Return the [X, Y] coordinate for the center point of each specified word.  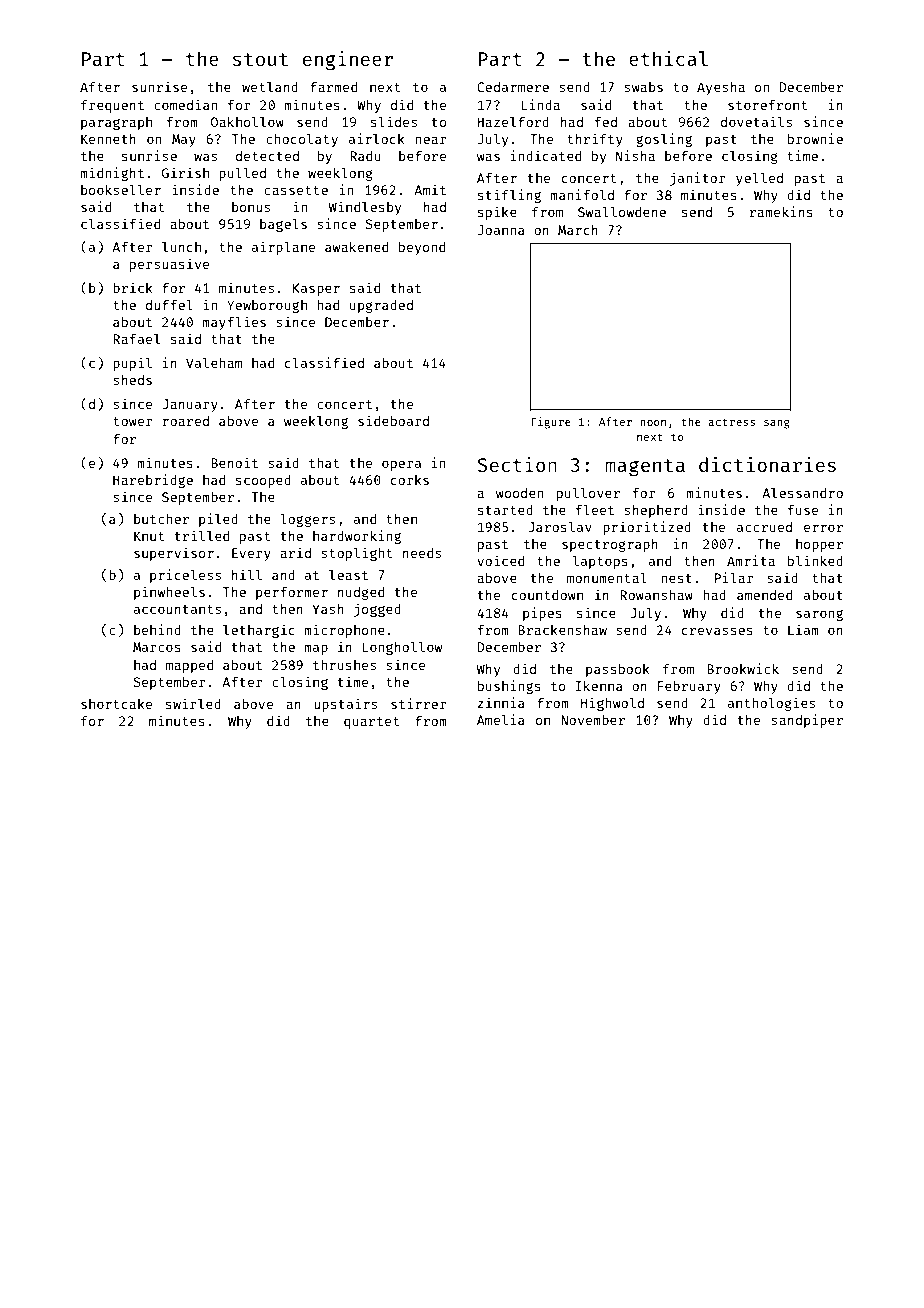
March [578, 230]
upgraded [381, 306]
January [190, 405]
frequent [112, 106]
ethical [668, 58]
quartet [371, 723]
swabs [643, 87]
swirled [193, 703]
